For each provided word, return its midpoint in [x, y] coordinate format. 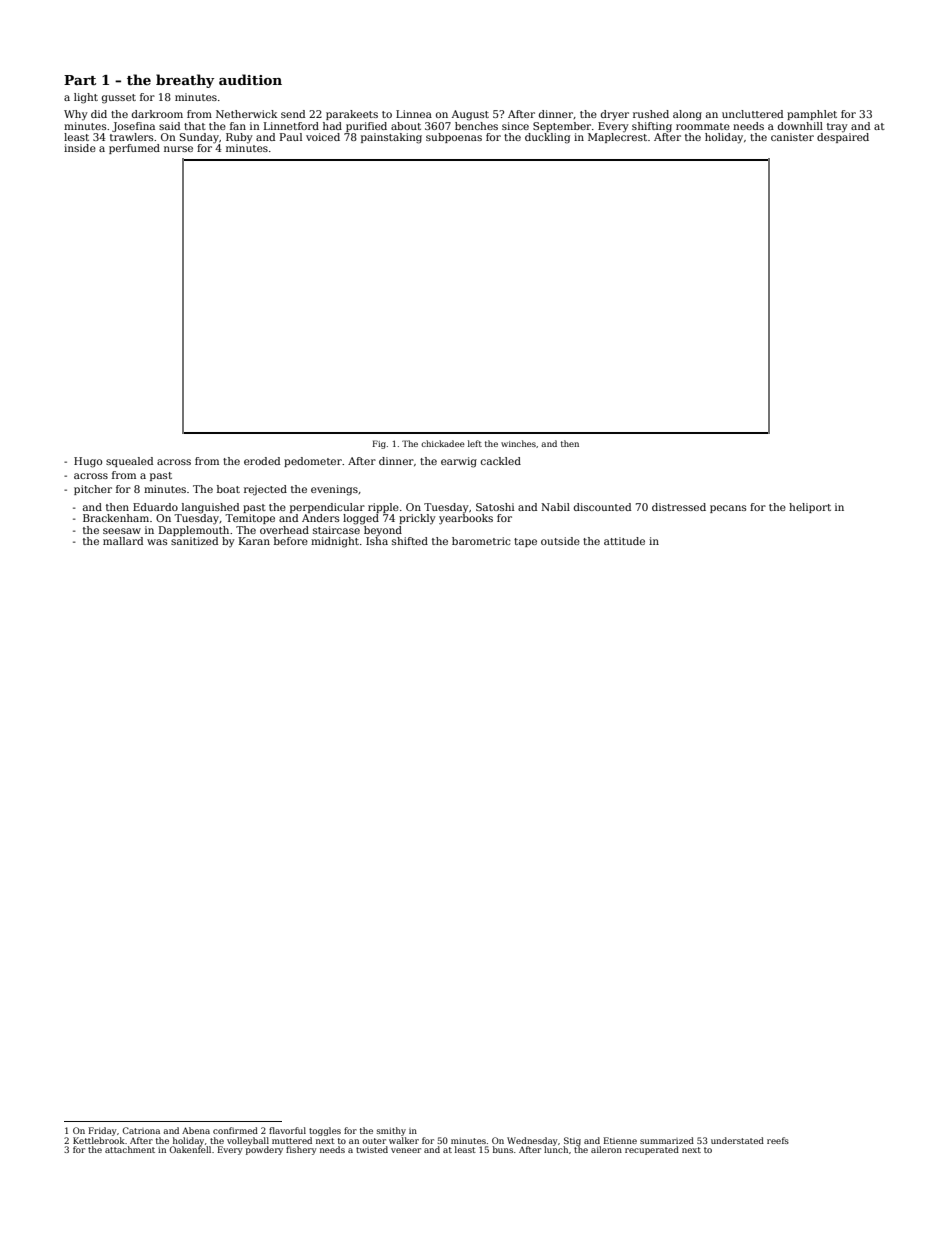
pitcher [93, 490]
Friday [102, 1131]
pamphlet [812, 115]
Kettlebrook [99, 1140]
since [515, 126]
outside [560, 541]
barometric [481, 541]
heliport [810, 508]
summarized [667, 1140]
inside [80, 148]
